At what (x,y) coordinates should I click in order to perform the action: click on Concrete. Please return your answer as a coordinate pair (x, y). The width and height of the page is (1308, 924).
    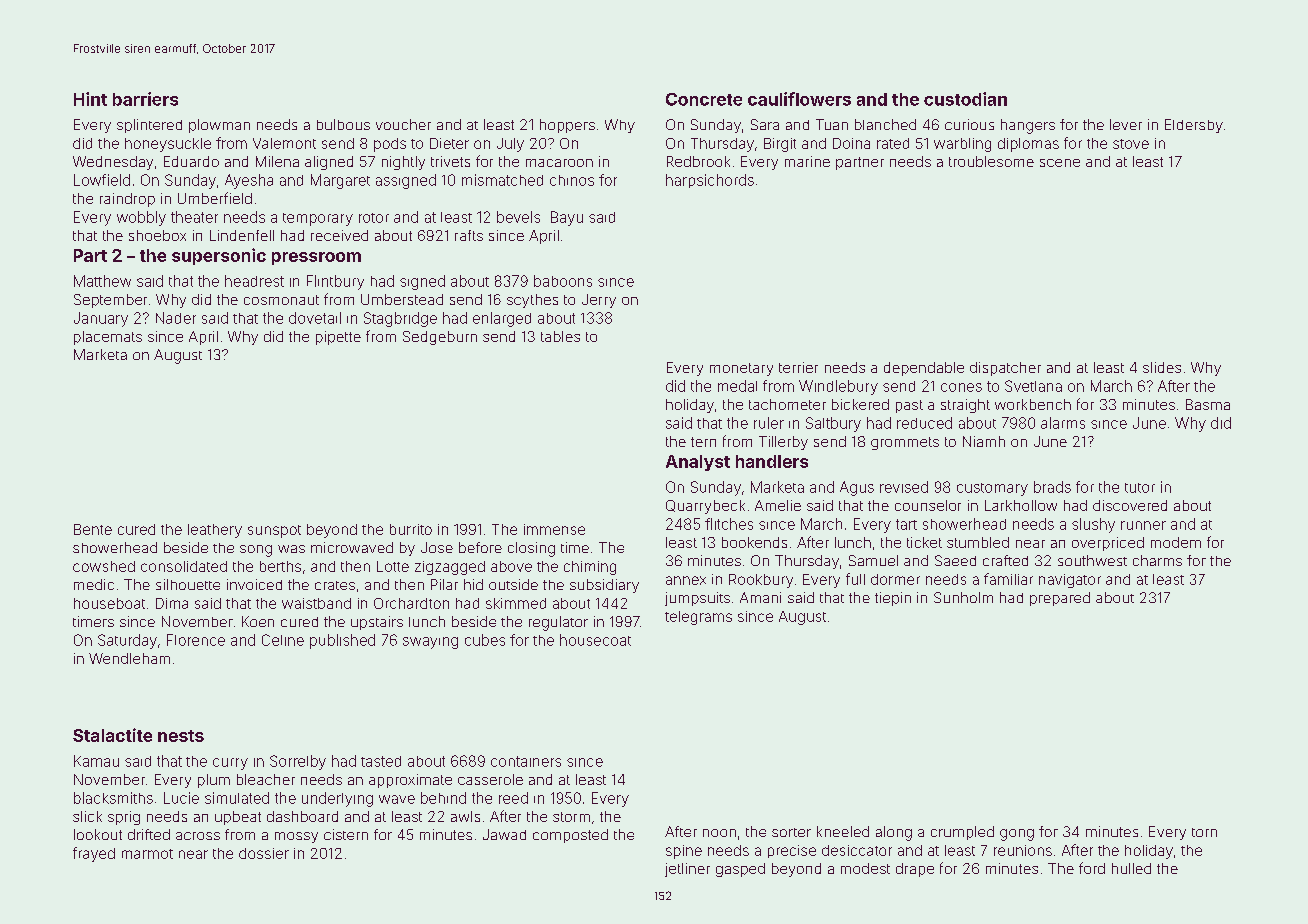
    Looking at the image, I should click on (704, 99).
